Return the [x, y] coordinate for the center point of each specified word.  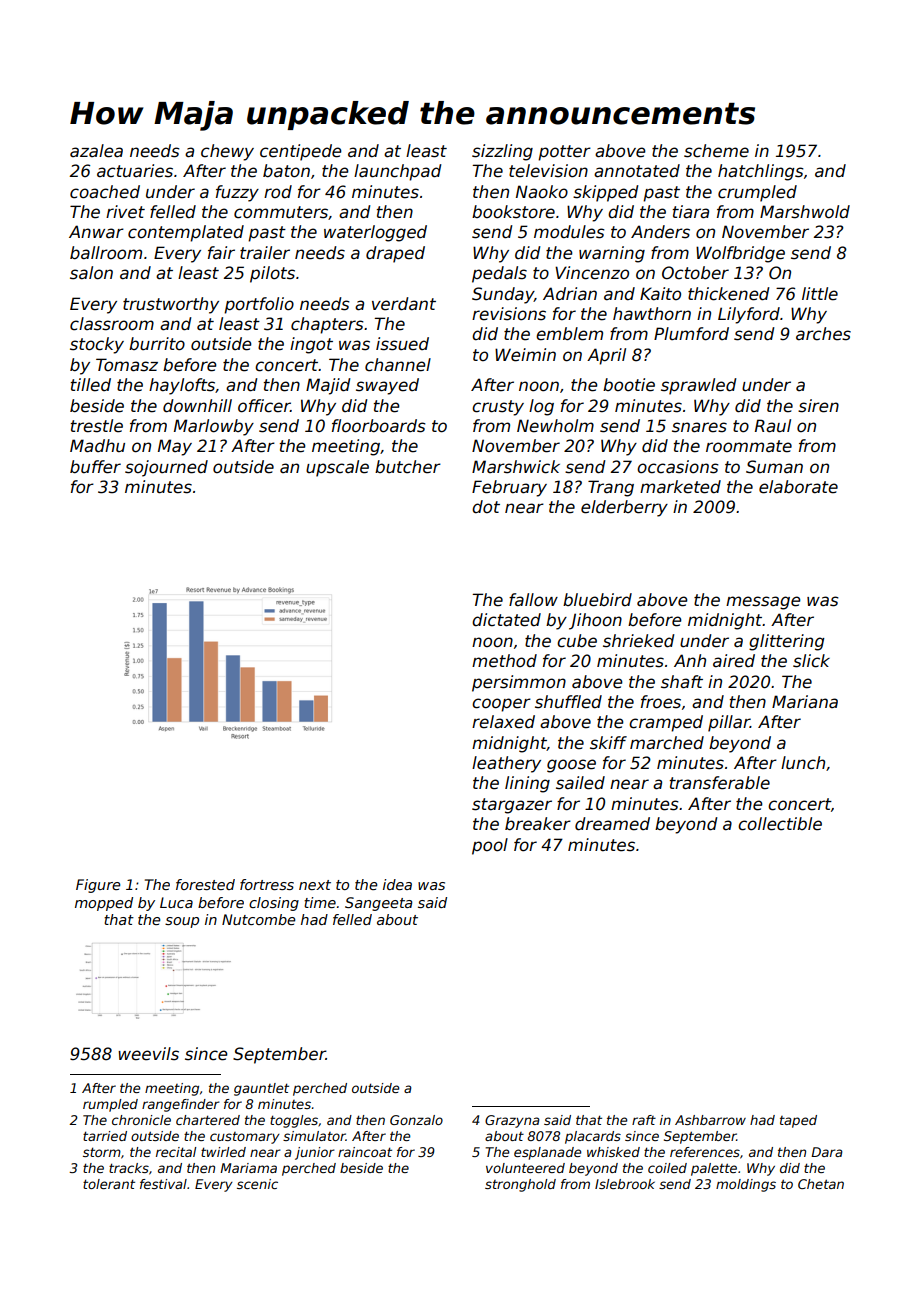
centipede [301, 152]
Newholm [555, 426]
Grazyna [512, 1121]
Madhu [97, 446]
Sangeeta [378, 904]
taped [798, 1121]
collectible [780, 824]
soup [182, 922]
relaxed [503, 722]
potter [564, 153]
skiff [608, 743]
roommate [749, 446]
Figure [98, 886]
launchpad [398, 172]
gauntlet [261, 1089]
